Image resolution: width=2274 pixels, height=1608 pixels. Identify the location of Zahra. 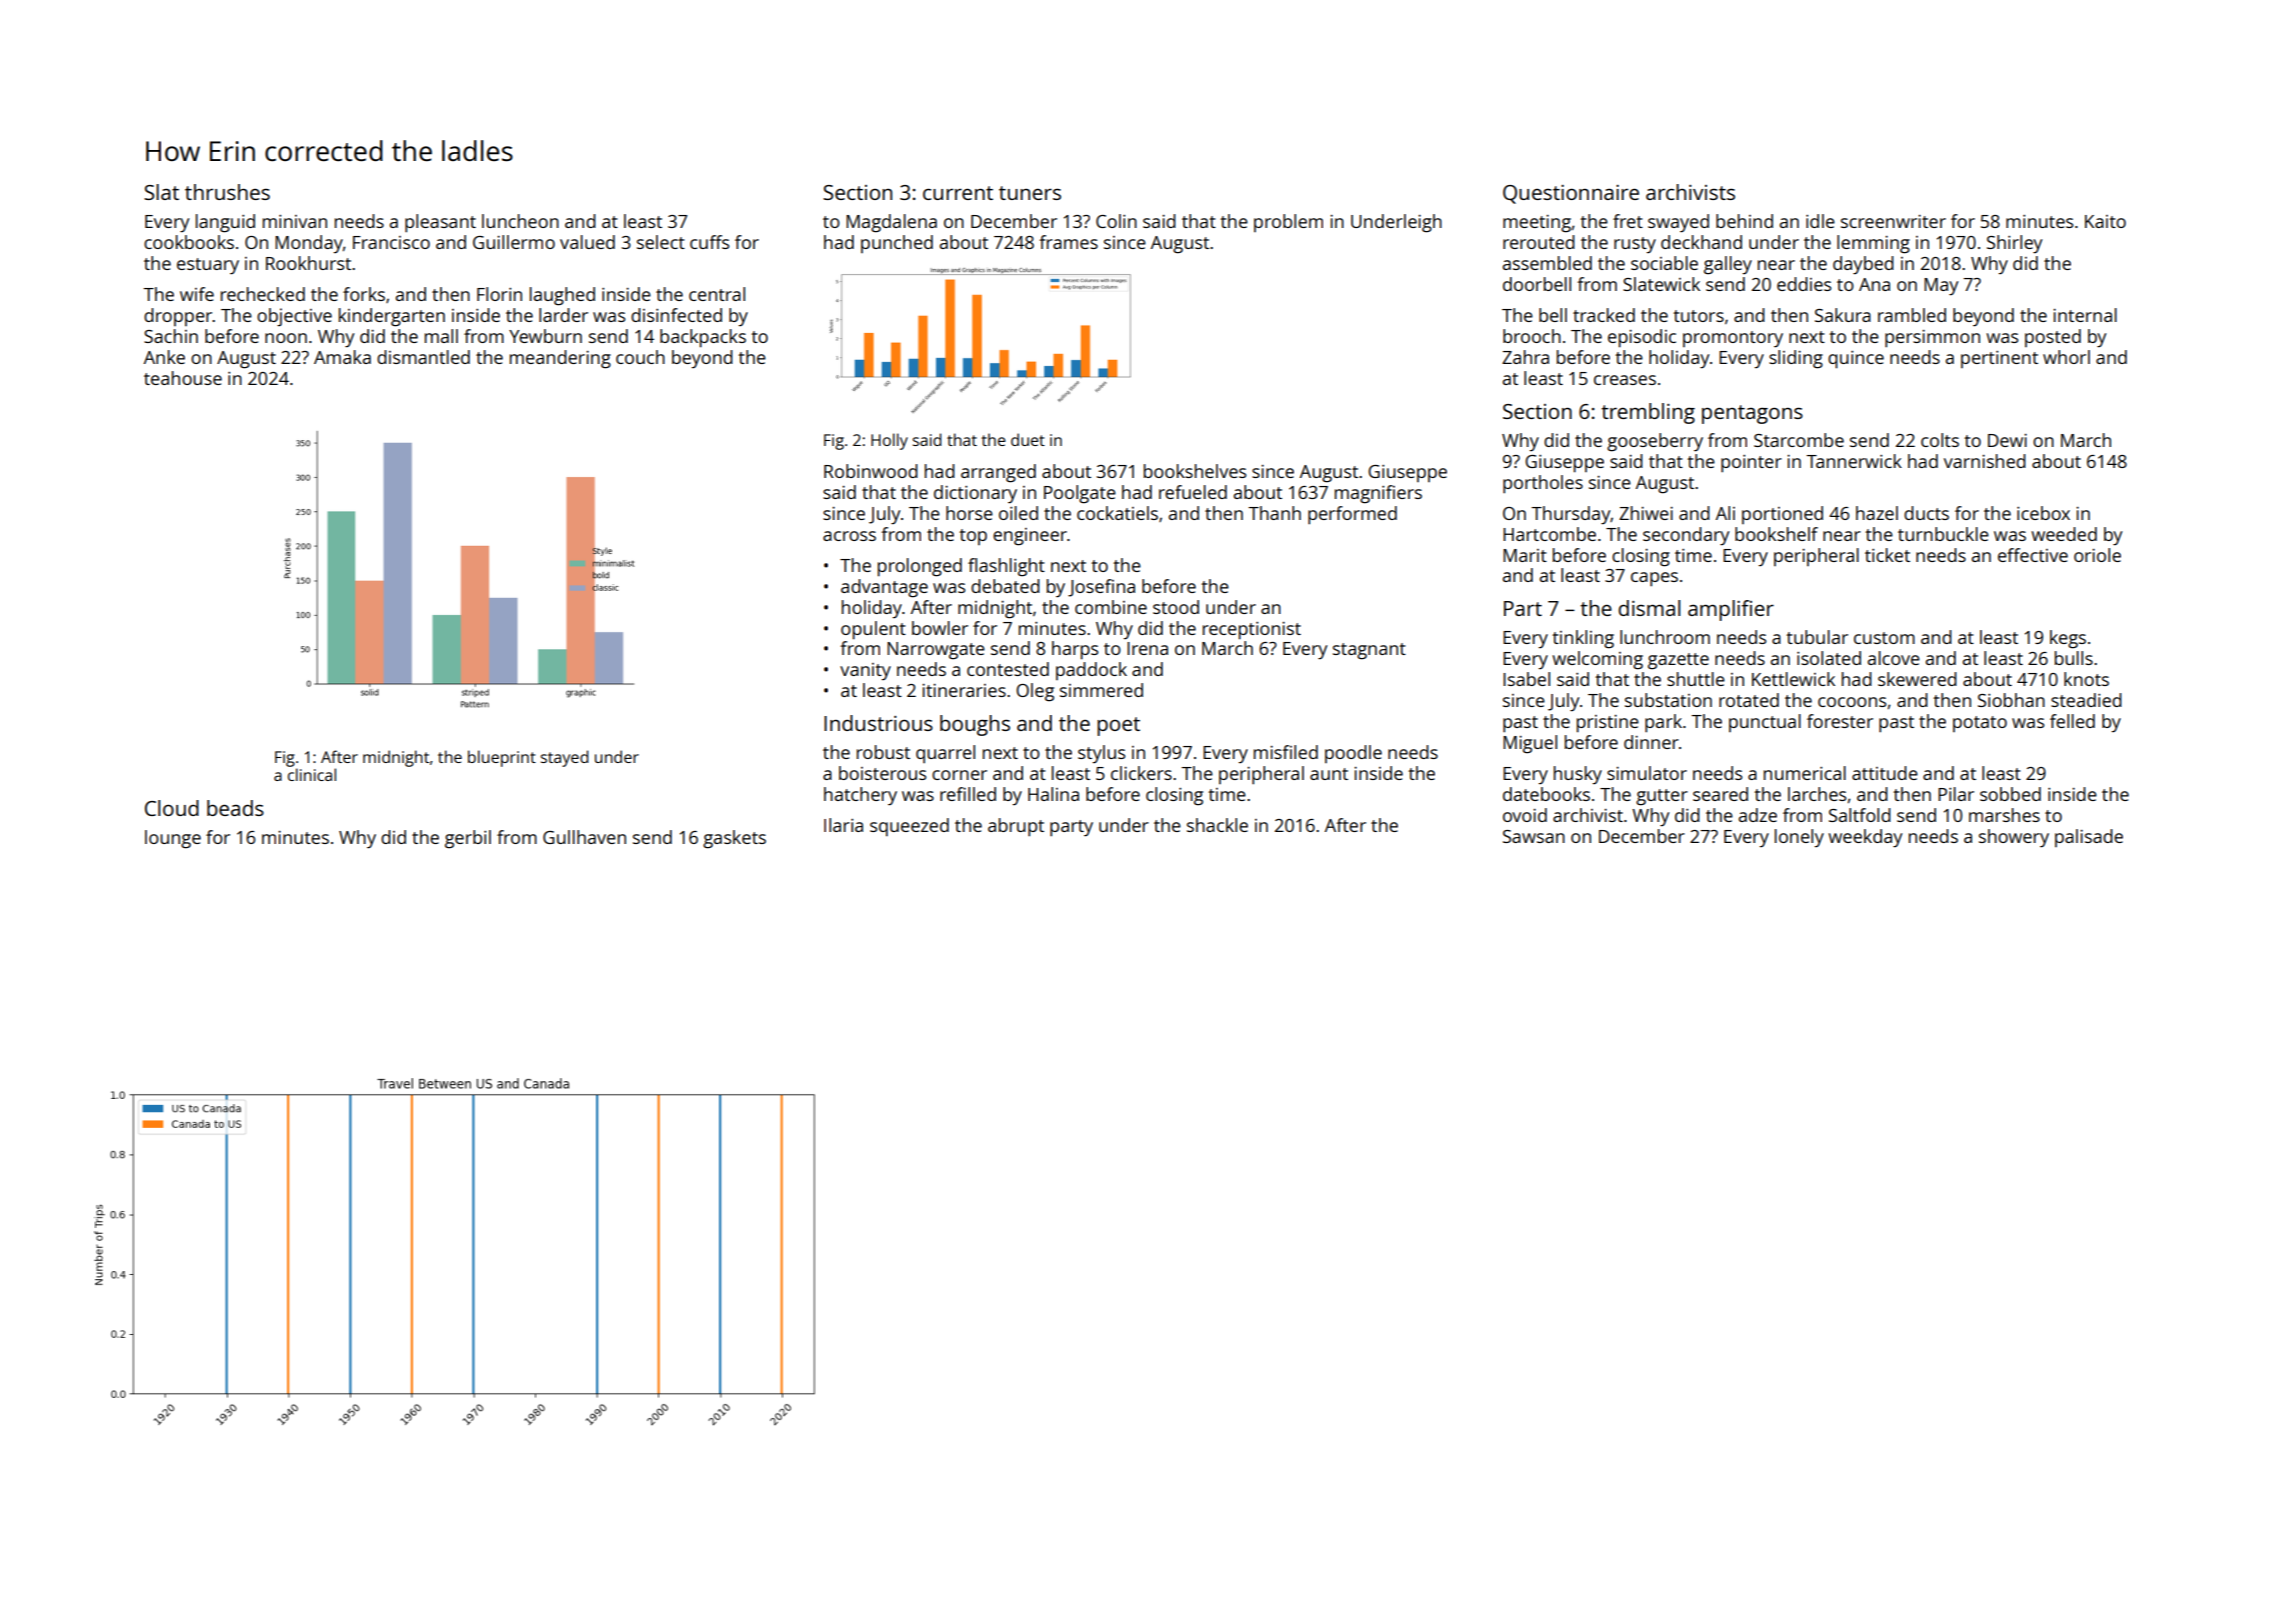
(1525, 357).
